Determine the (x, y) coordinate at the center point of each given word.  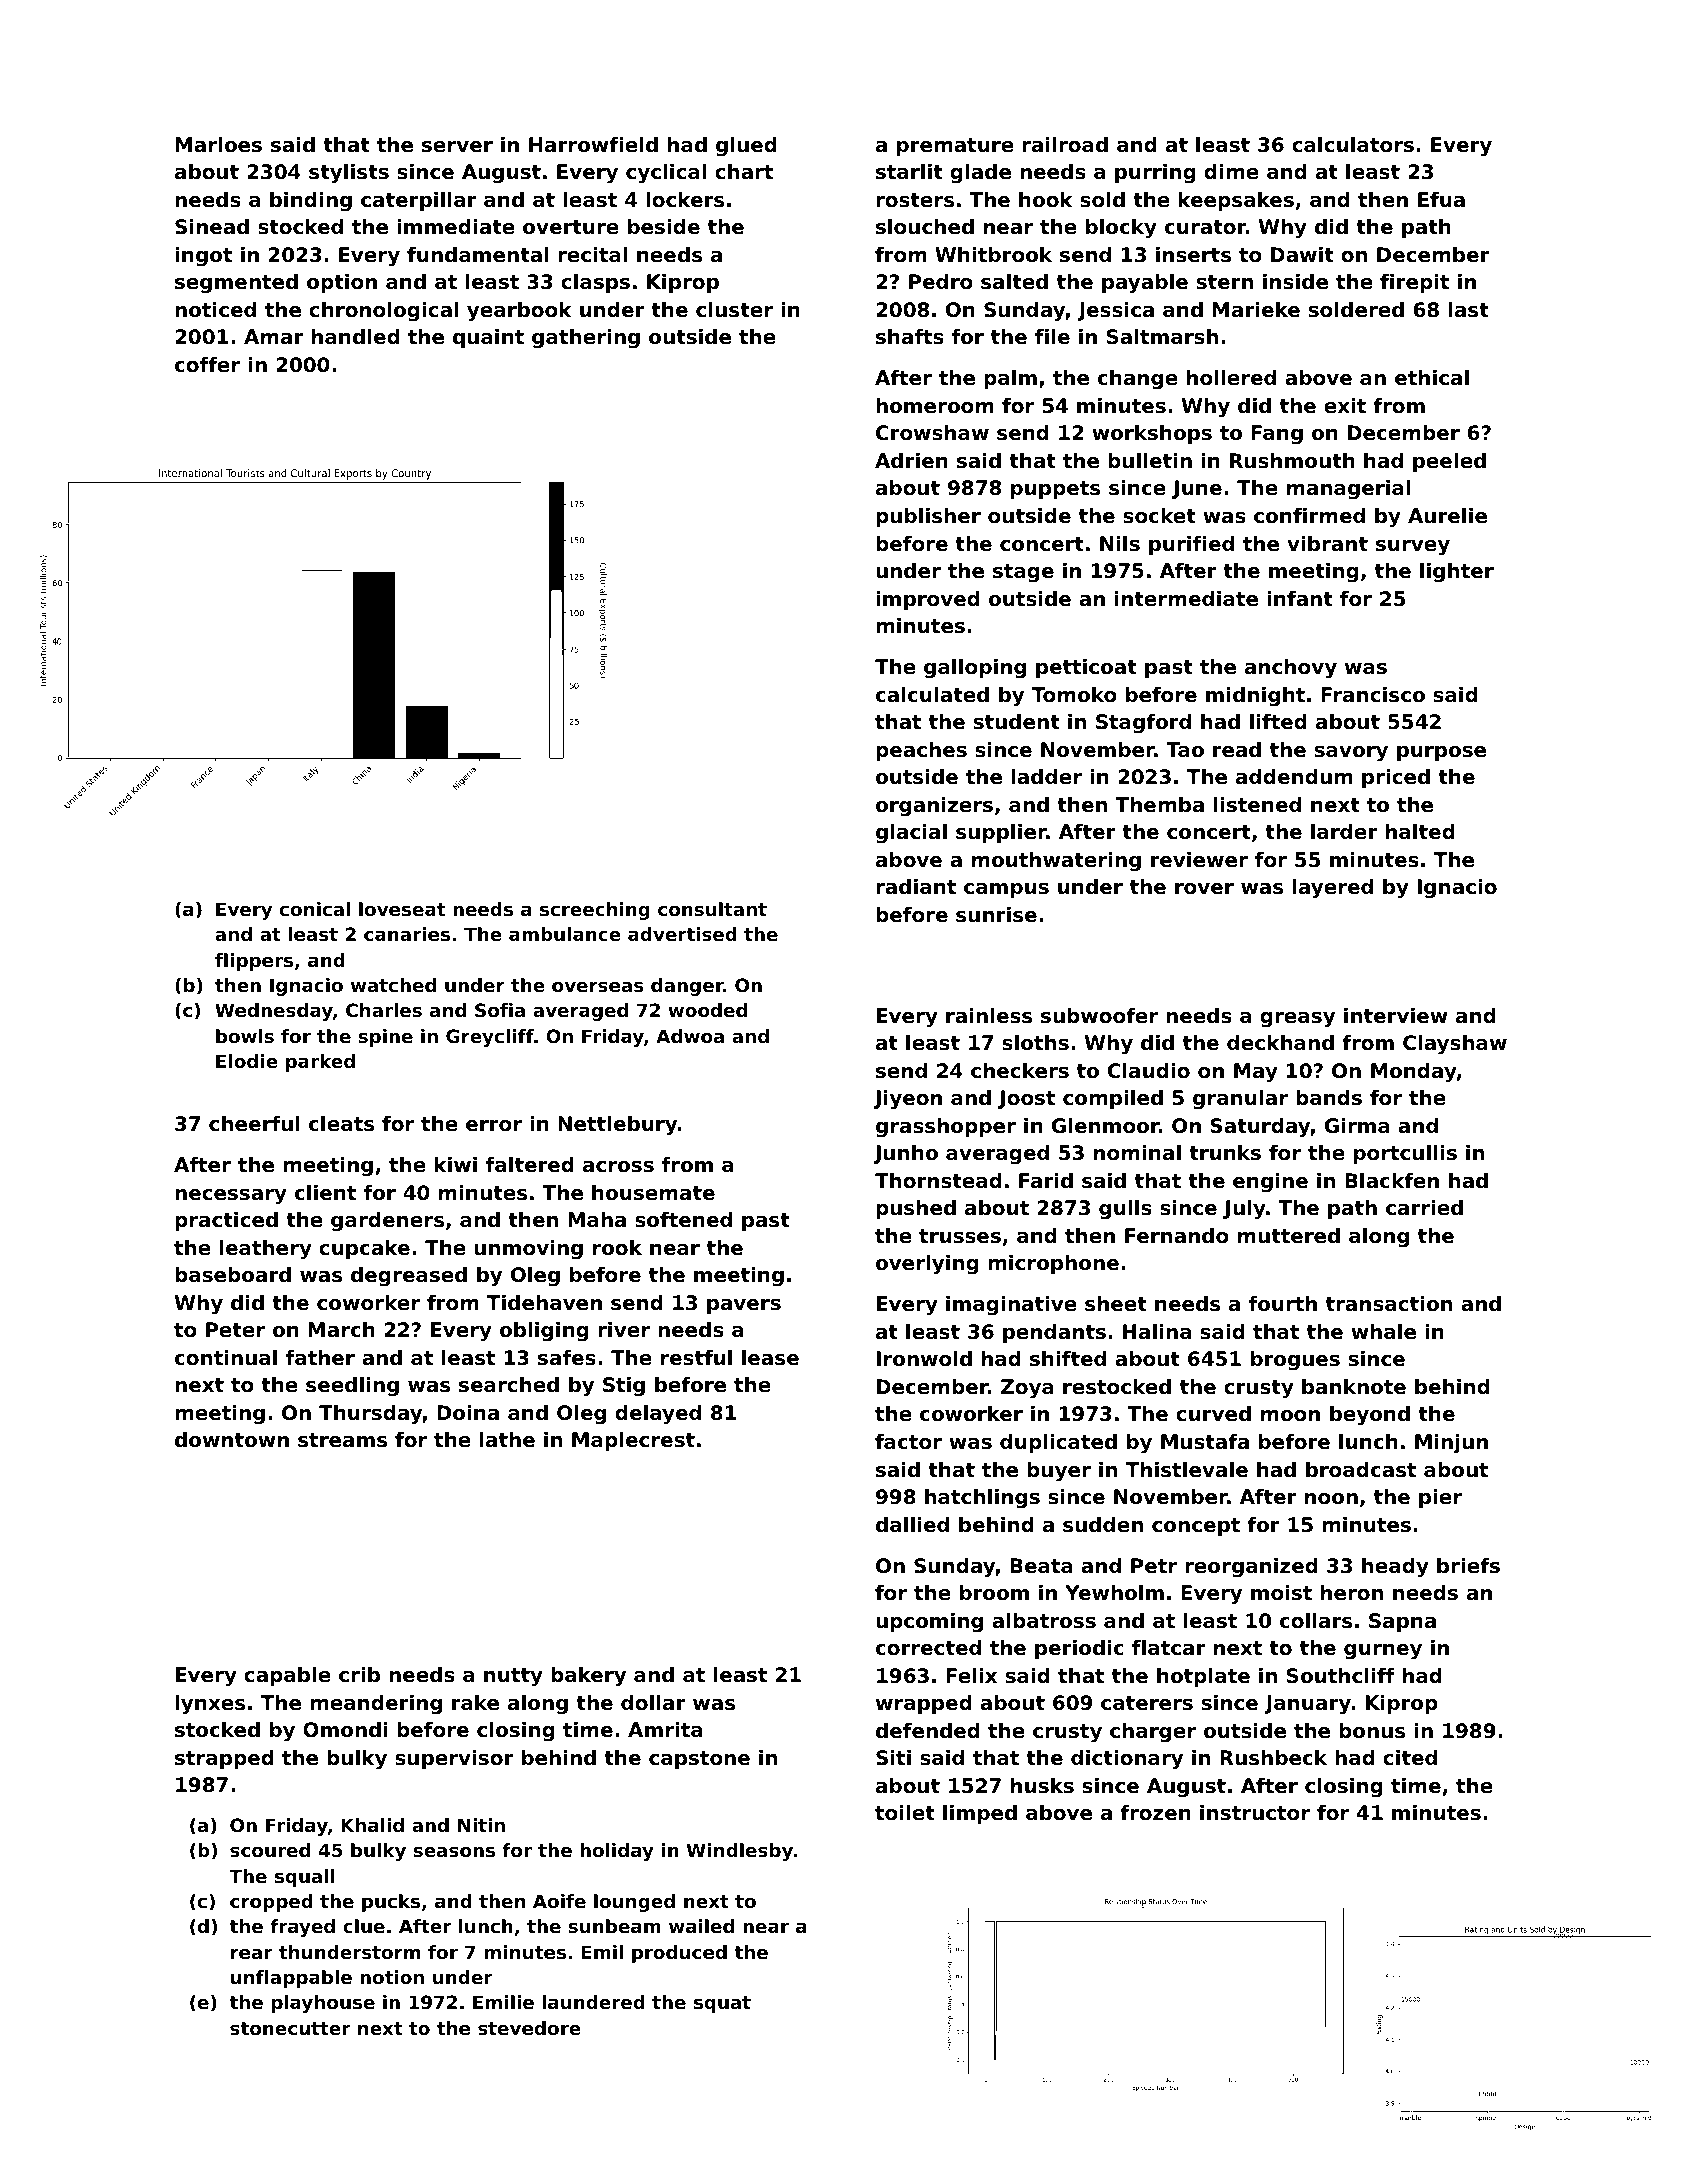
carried (1424, 1208)
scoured (270, 1850)
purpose (1441, 753)
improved (928, 600)
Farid (1046, 1181)
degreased (409, 1277)
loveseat (402, 909)
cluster (734, 310)
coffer (207, 365)
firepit (1414, 283)
